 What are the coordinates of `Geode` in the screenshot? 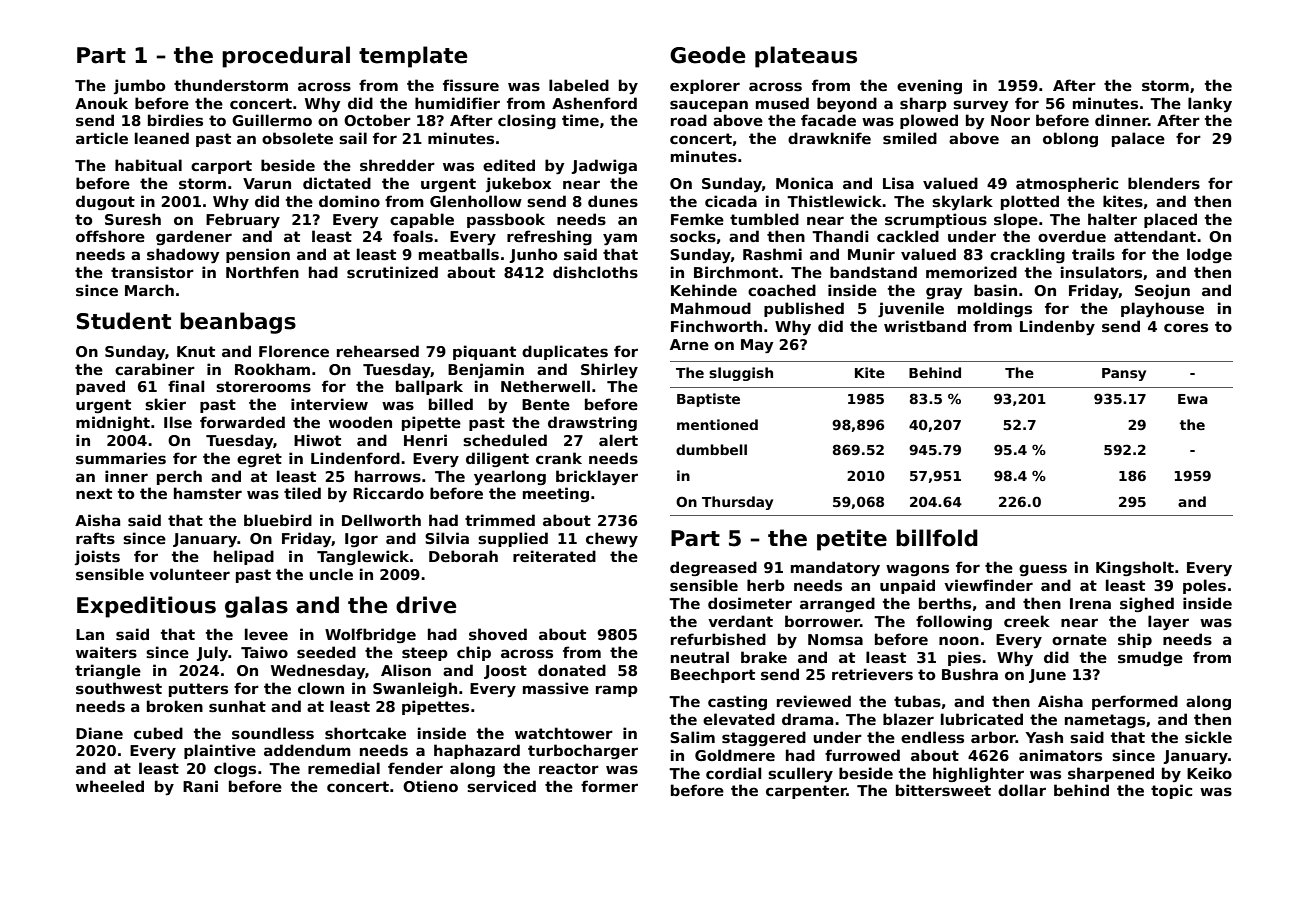 It's located at (707, 55).
